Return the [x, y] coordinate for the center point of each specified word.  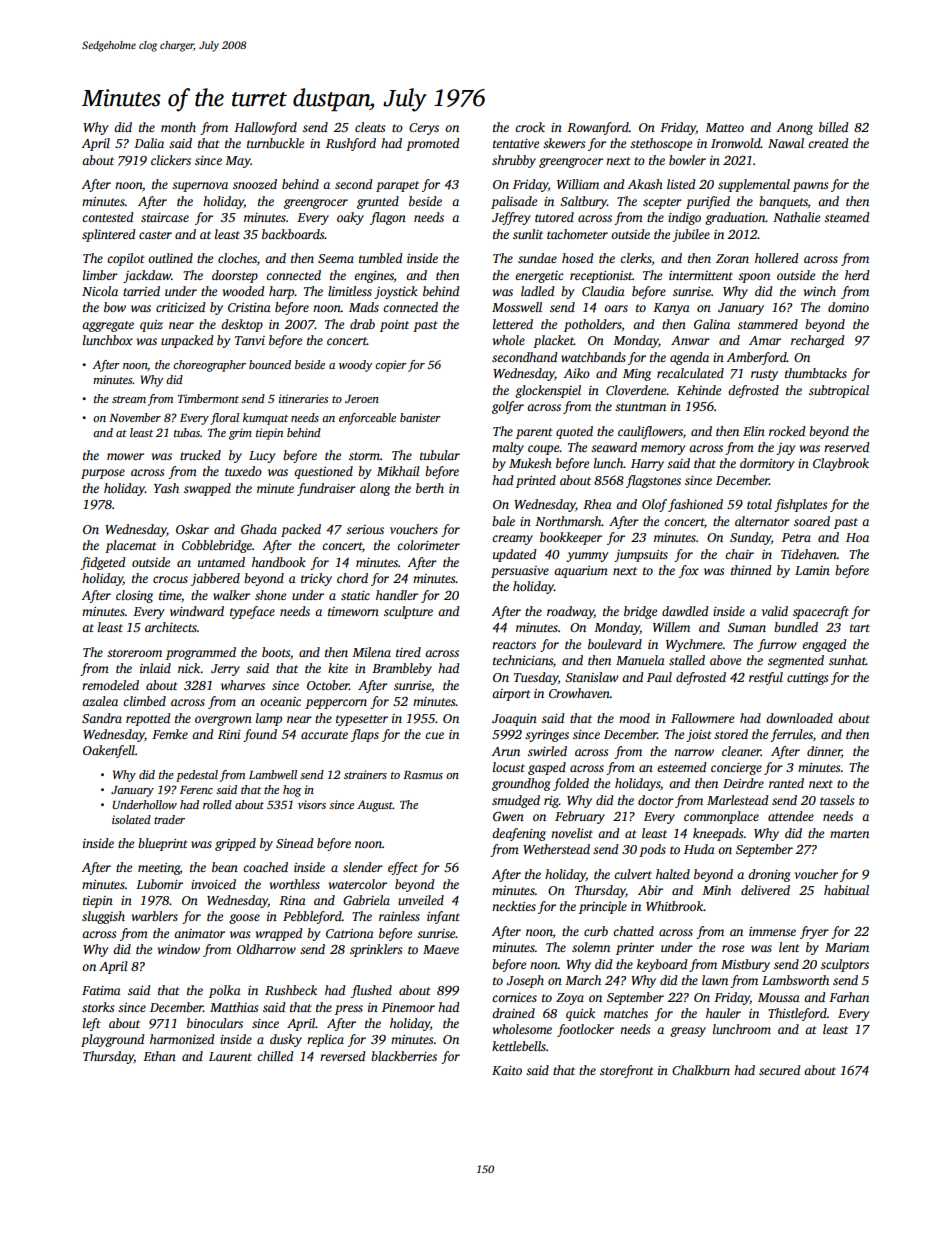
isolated [131, 819]
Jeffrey [511, 218]
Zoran [732, 258]
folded [571, 784]
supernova [200, 187]
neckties [514, 906]
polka [225, 991]
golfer [508, 407]
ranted [786, 783]
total [759, 504]
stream [129, 399]
